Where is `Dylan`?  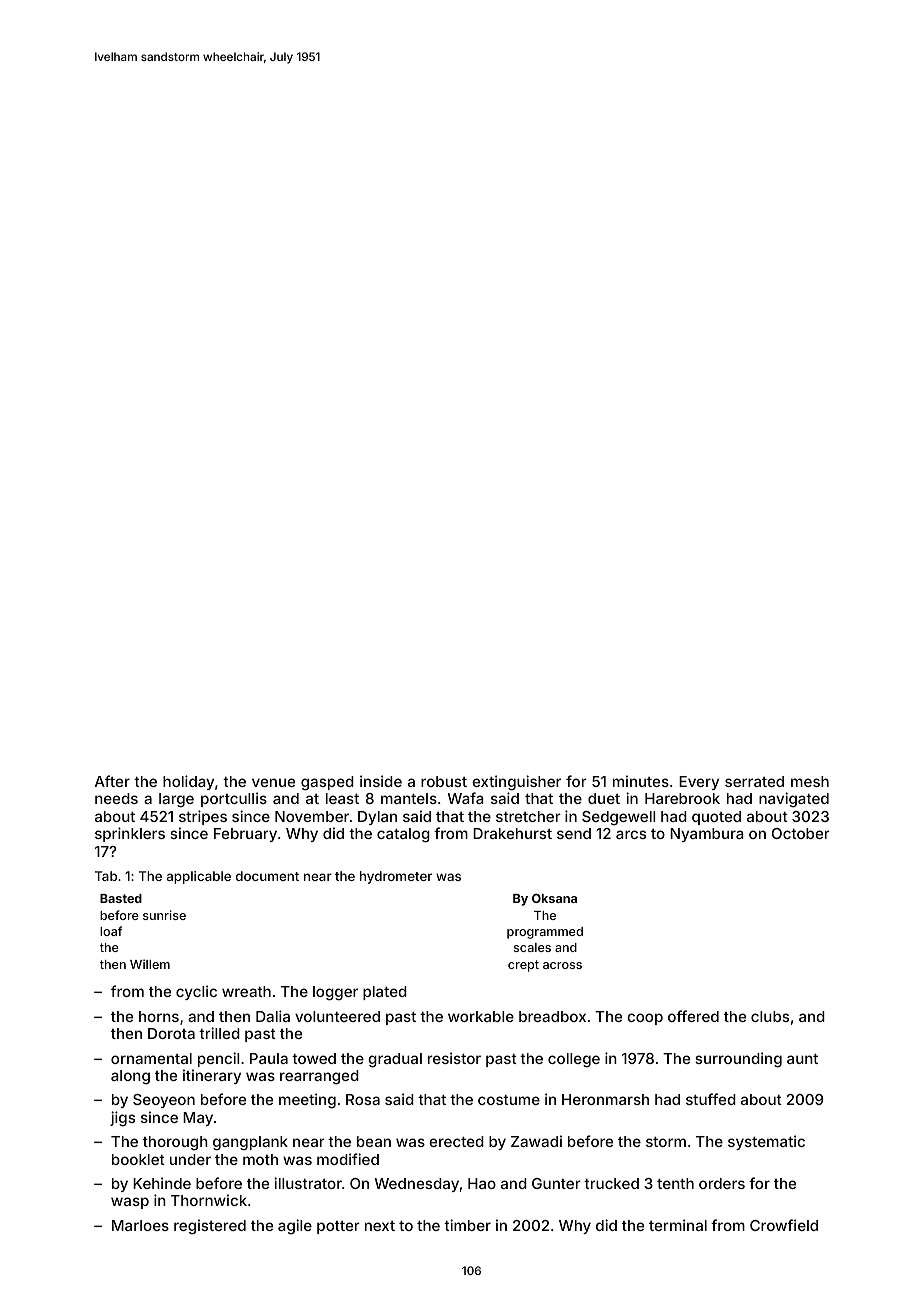
Dylan is located at coordinates (377, 818).
